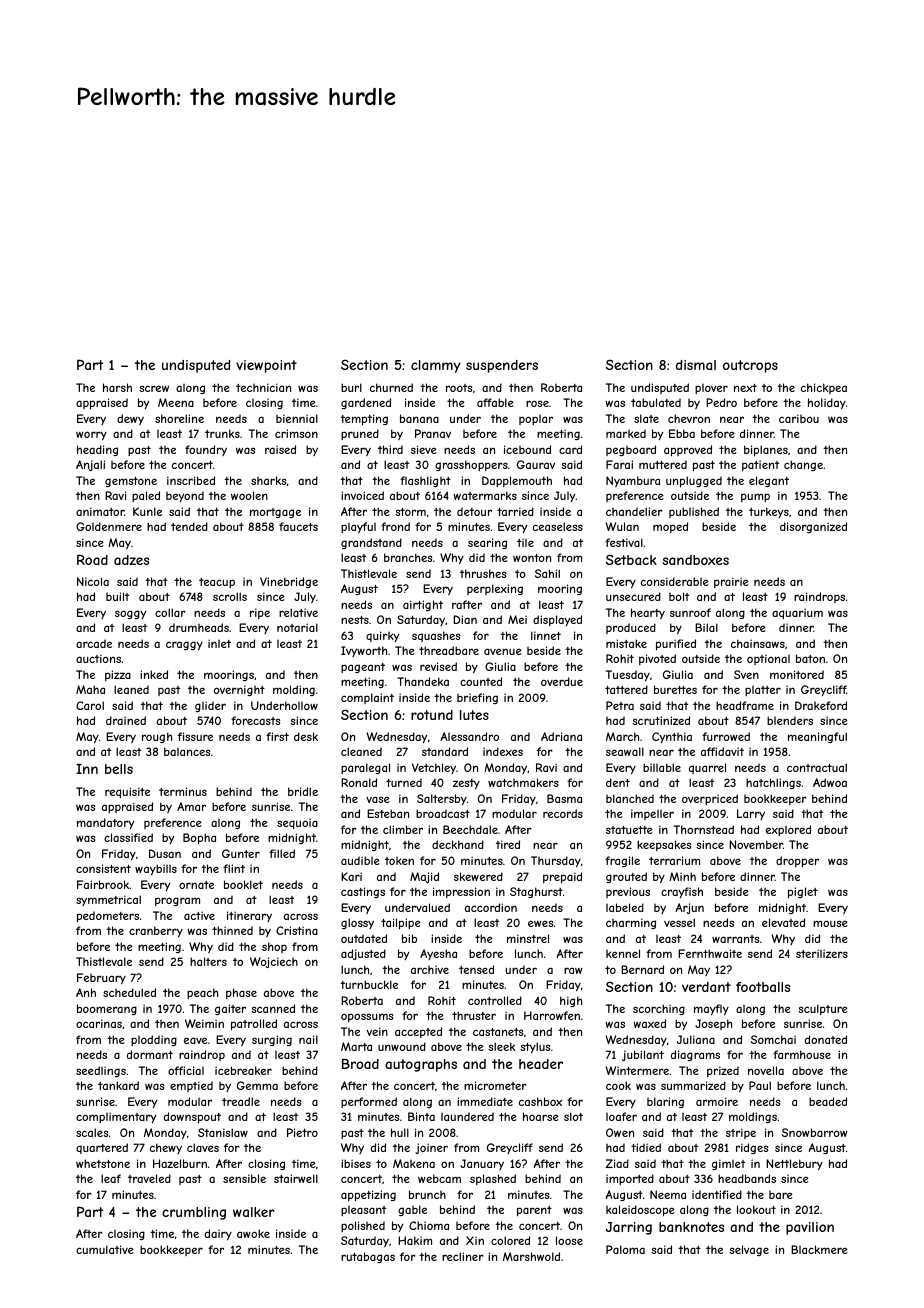 Image resolution: width=924 pixels, height=1308 pixels. Describe the element at coordinates (502, 366) in the document. I see `suspenders` at that location.
